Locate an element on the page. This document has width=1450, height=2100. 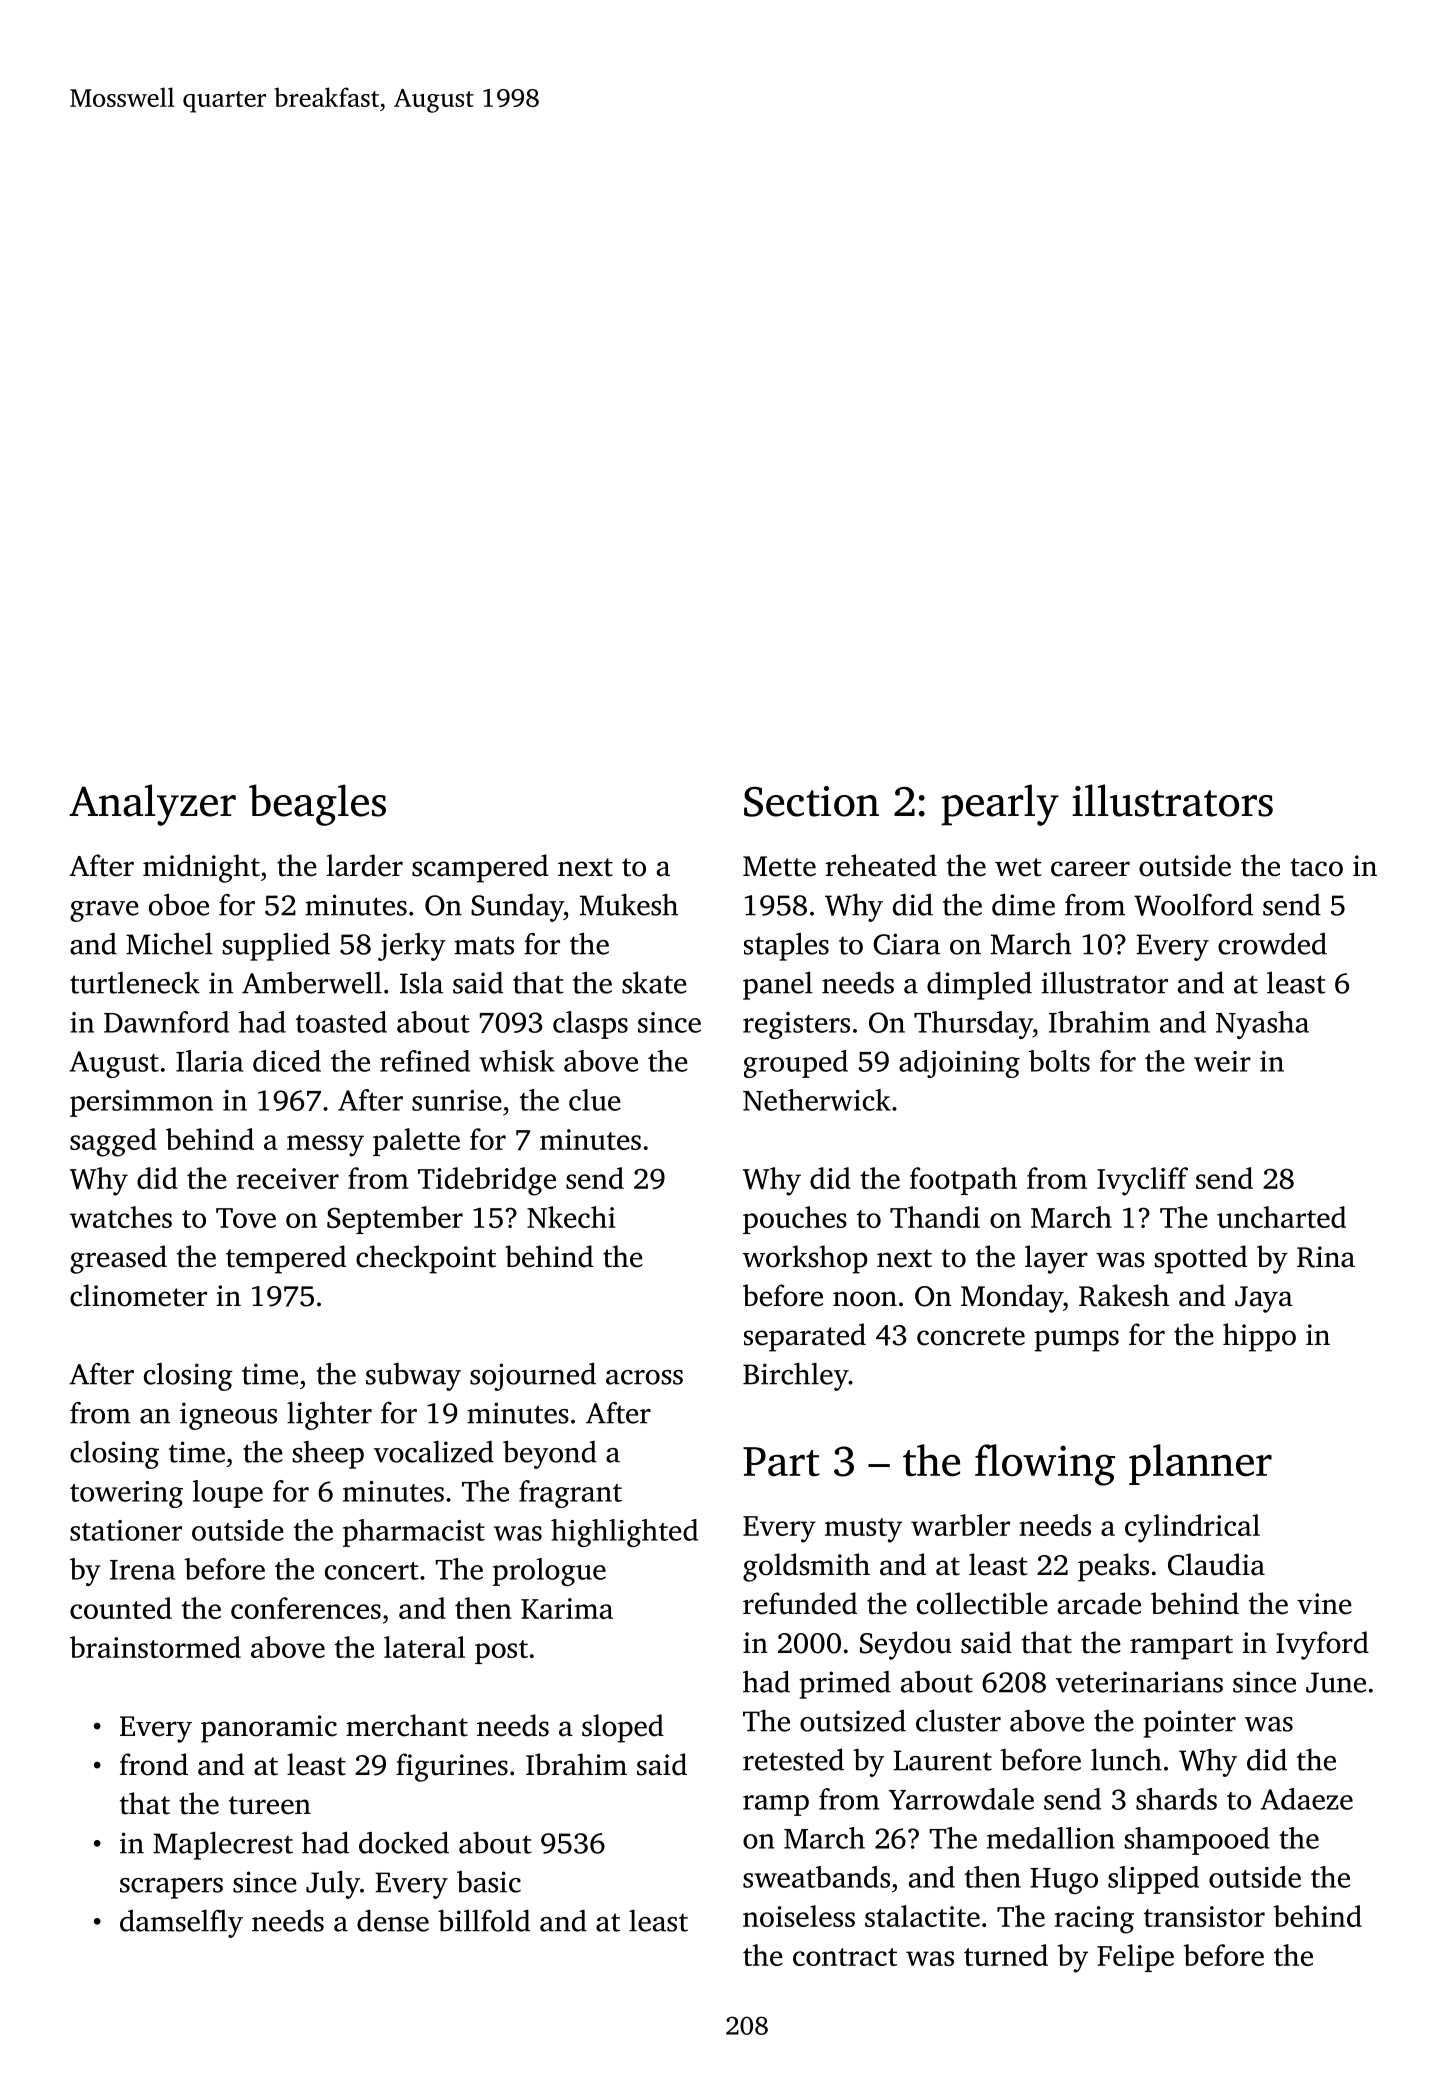
counted is located at coordinates (121, 1608).
